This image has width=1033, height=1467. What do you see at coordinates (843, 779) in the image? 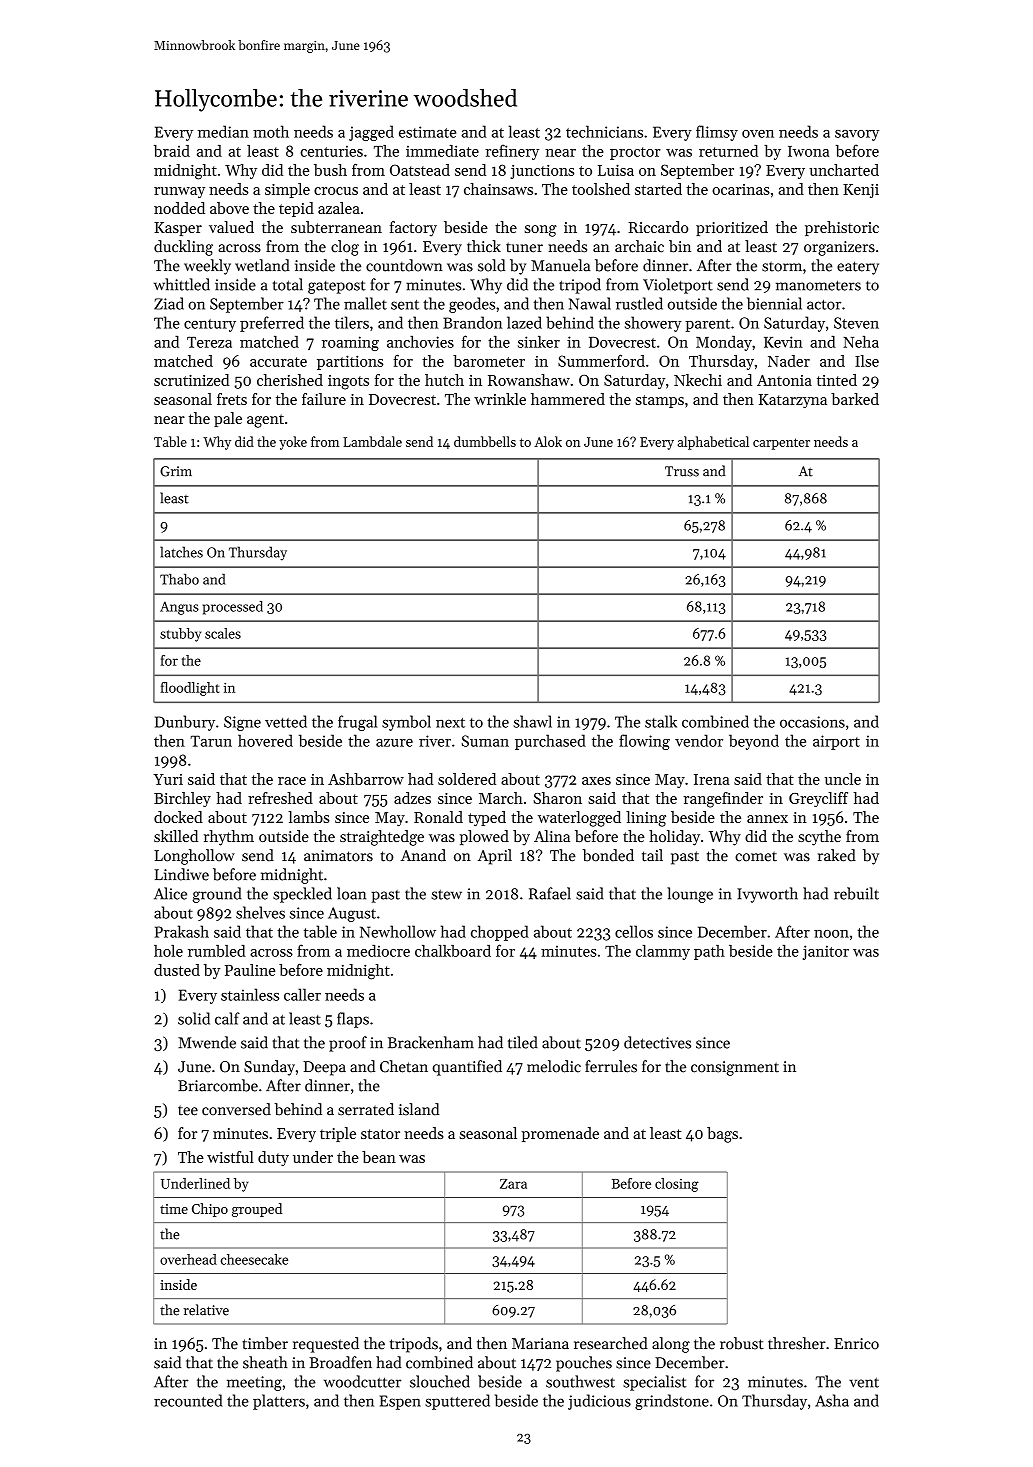
I see `uncle` at bounding box center [843, 779].
